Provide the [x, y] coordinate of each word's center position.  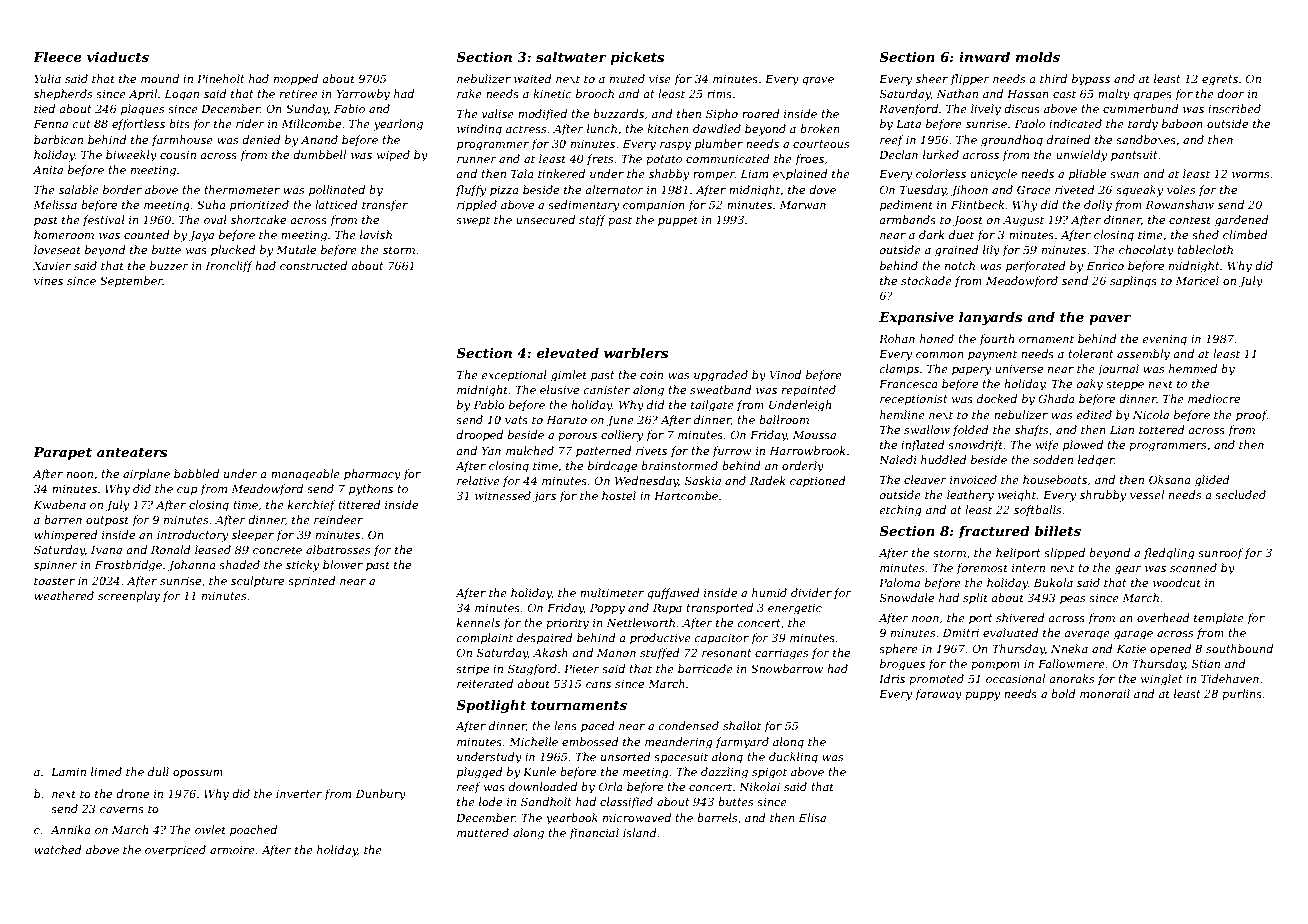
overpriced [175, 850]
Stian [1206, 663]
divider [811, 592]
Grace [1034, 189]
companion [654, 206]
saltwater [571, 57]
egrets [1220, 80]
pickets [637, 58]
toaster [54, 581]
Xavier [52, 266]
